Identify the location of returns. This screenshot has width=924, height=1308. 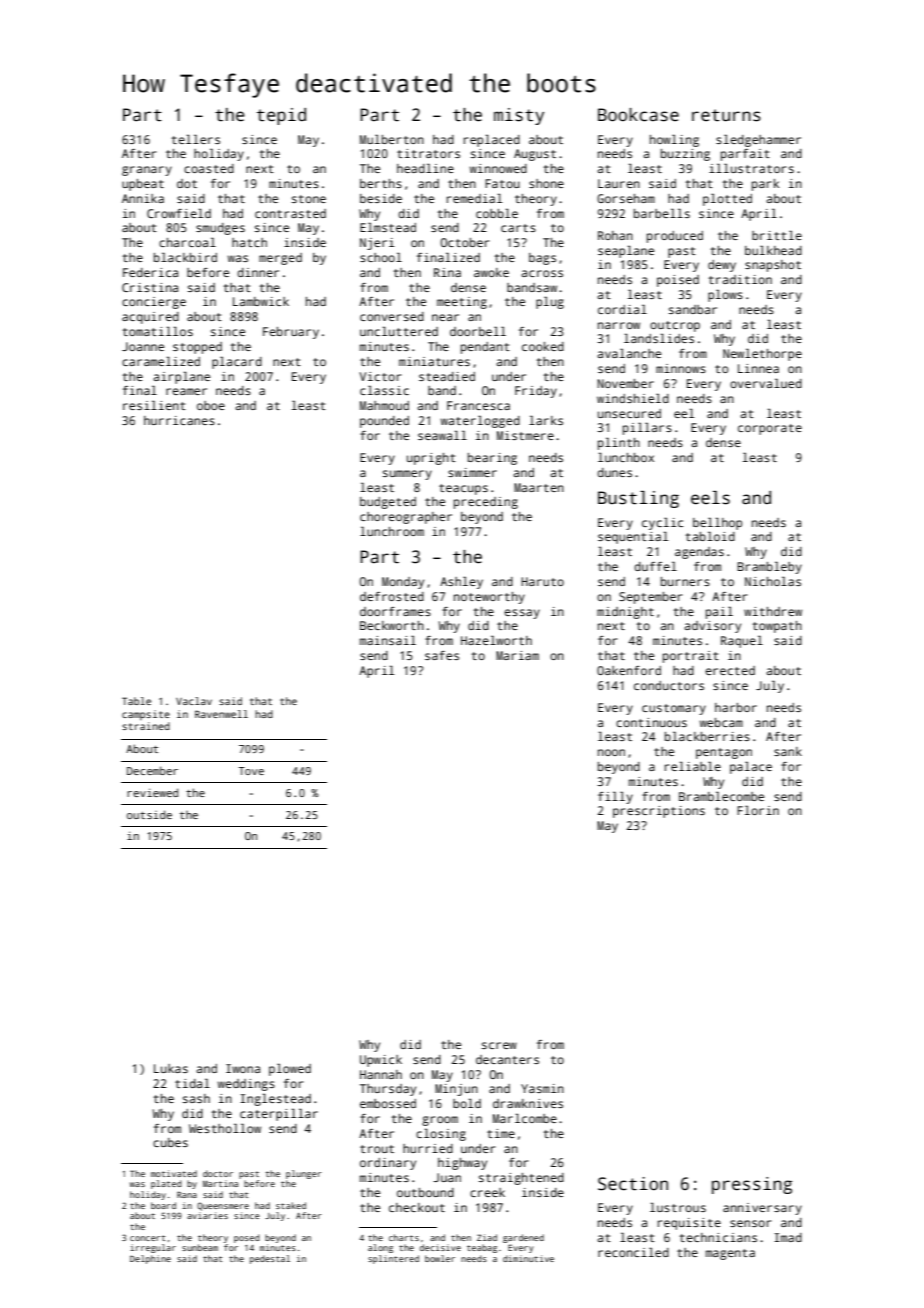
(726, 115).
